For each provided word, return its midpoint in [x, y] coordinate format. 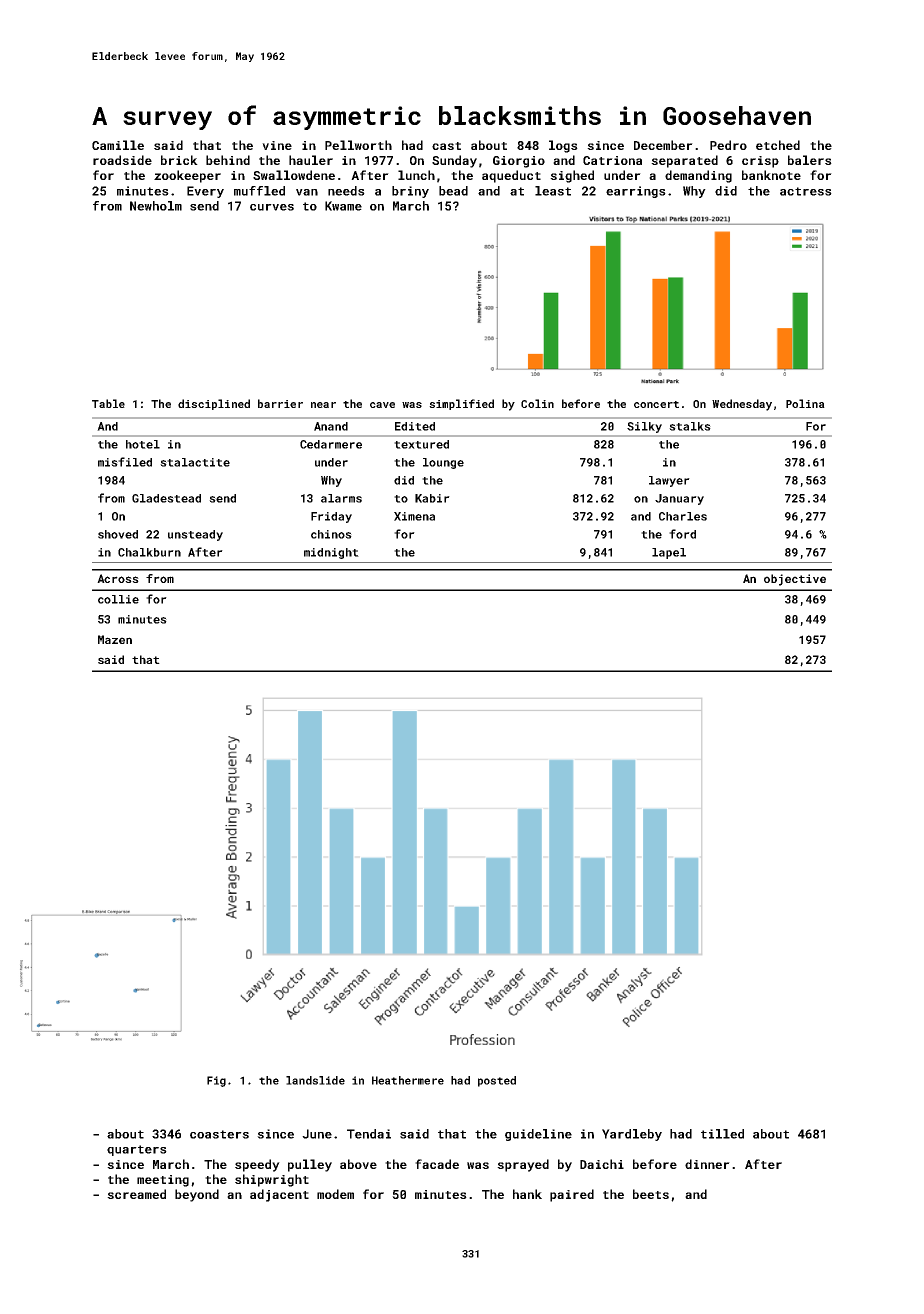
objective [795, 580]
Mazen [115, 639]
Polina [805, 403]
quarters [137, 1150]
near [323, 405]
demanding [698, 176]
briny [410, 192]
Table [108, 403]
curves [272, 207]
